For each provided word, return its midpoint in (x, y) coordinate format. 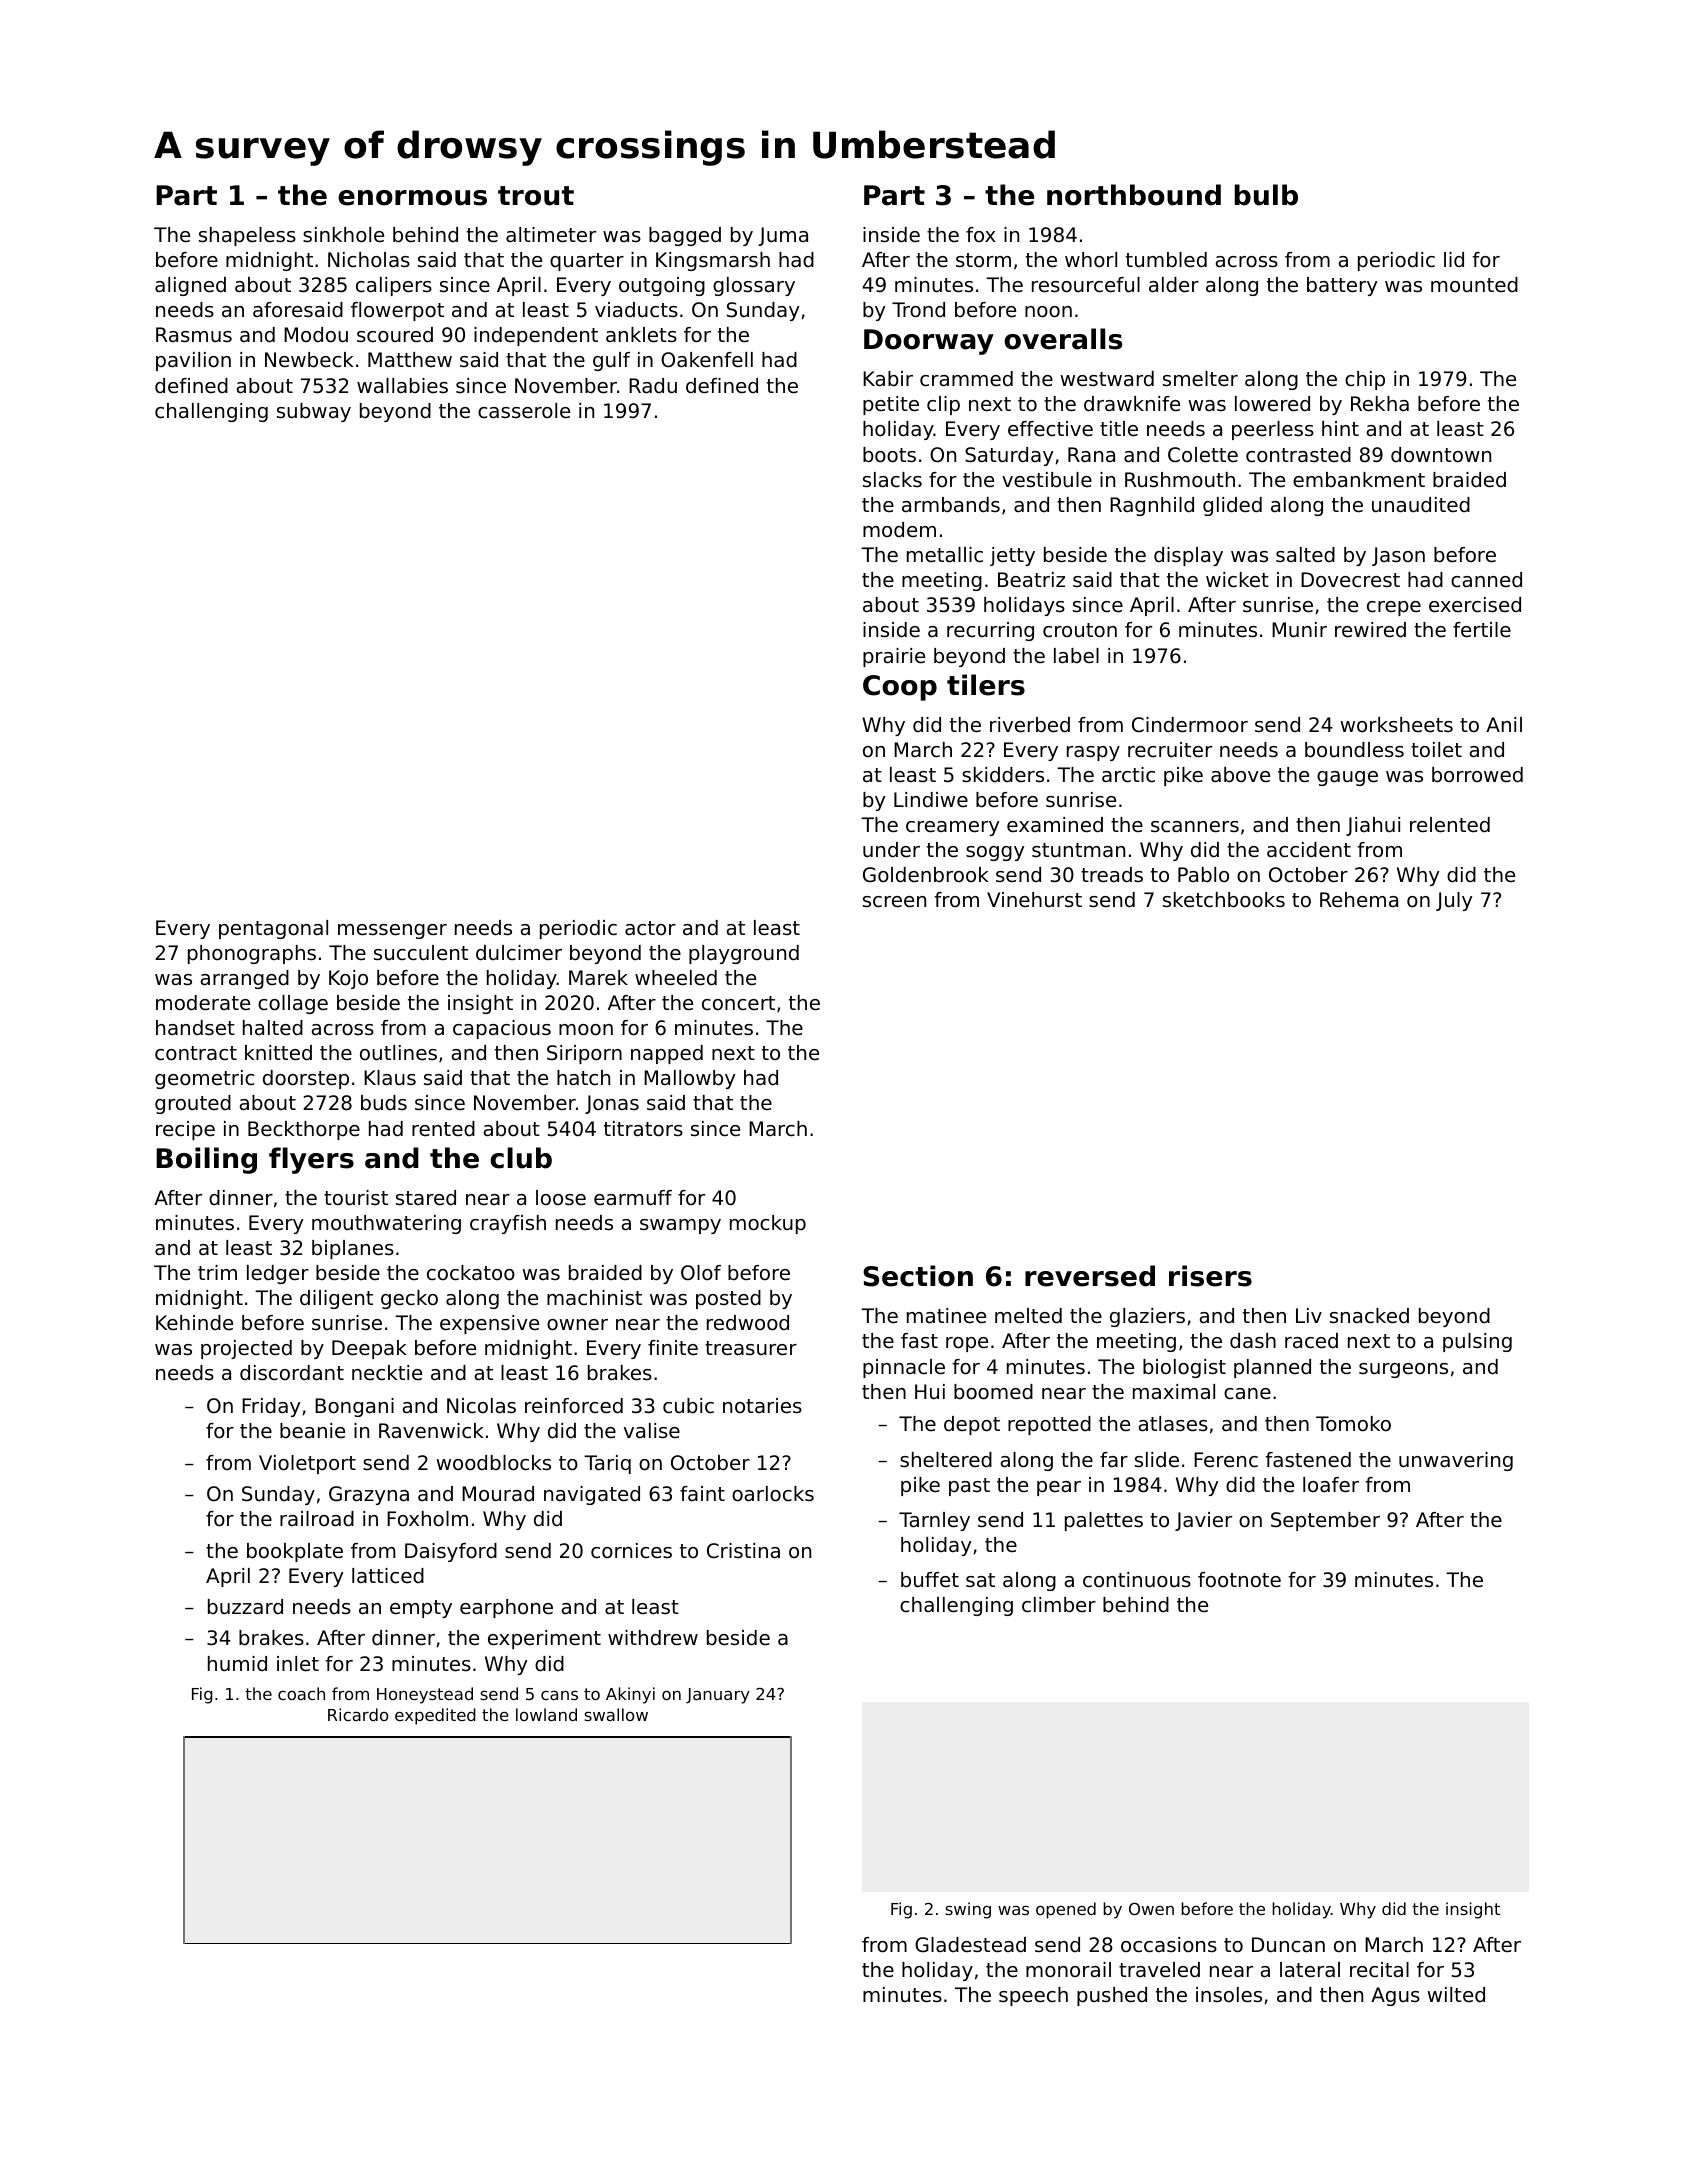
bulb (1266, 195)
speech (1033, 1996)
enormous (412, 198)
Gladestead (970, 1945)
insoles (1229, 1995)
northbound (1134, 195)
